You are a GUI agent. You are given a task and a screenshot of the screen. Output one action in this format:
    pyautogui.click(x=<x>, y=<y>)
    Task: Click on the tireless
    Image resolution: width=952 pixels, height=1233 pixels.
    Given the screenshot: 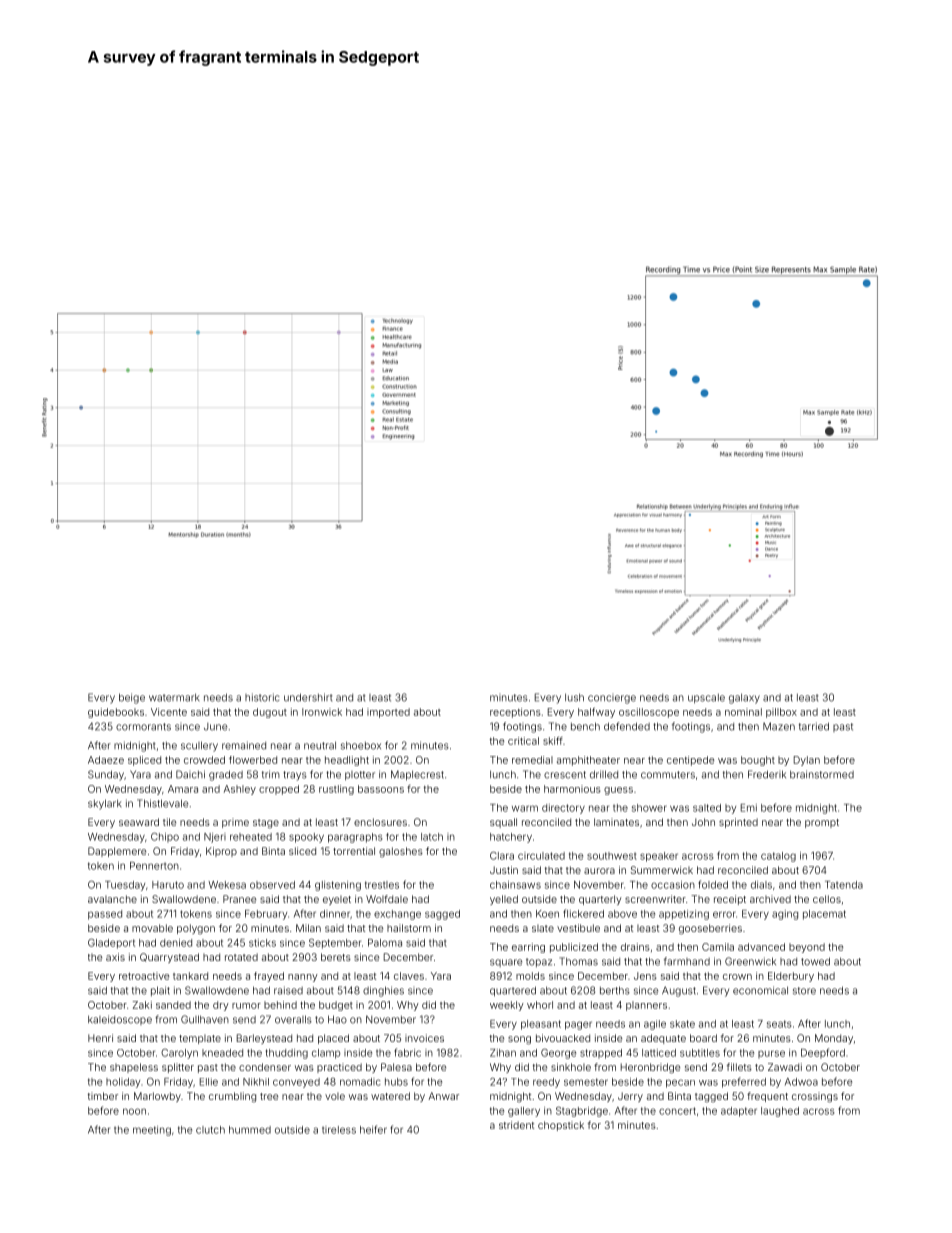 What is the action you would take?
    pyautogui.click(x=339, y=1130)
